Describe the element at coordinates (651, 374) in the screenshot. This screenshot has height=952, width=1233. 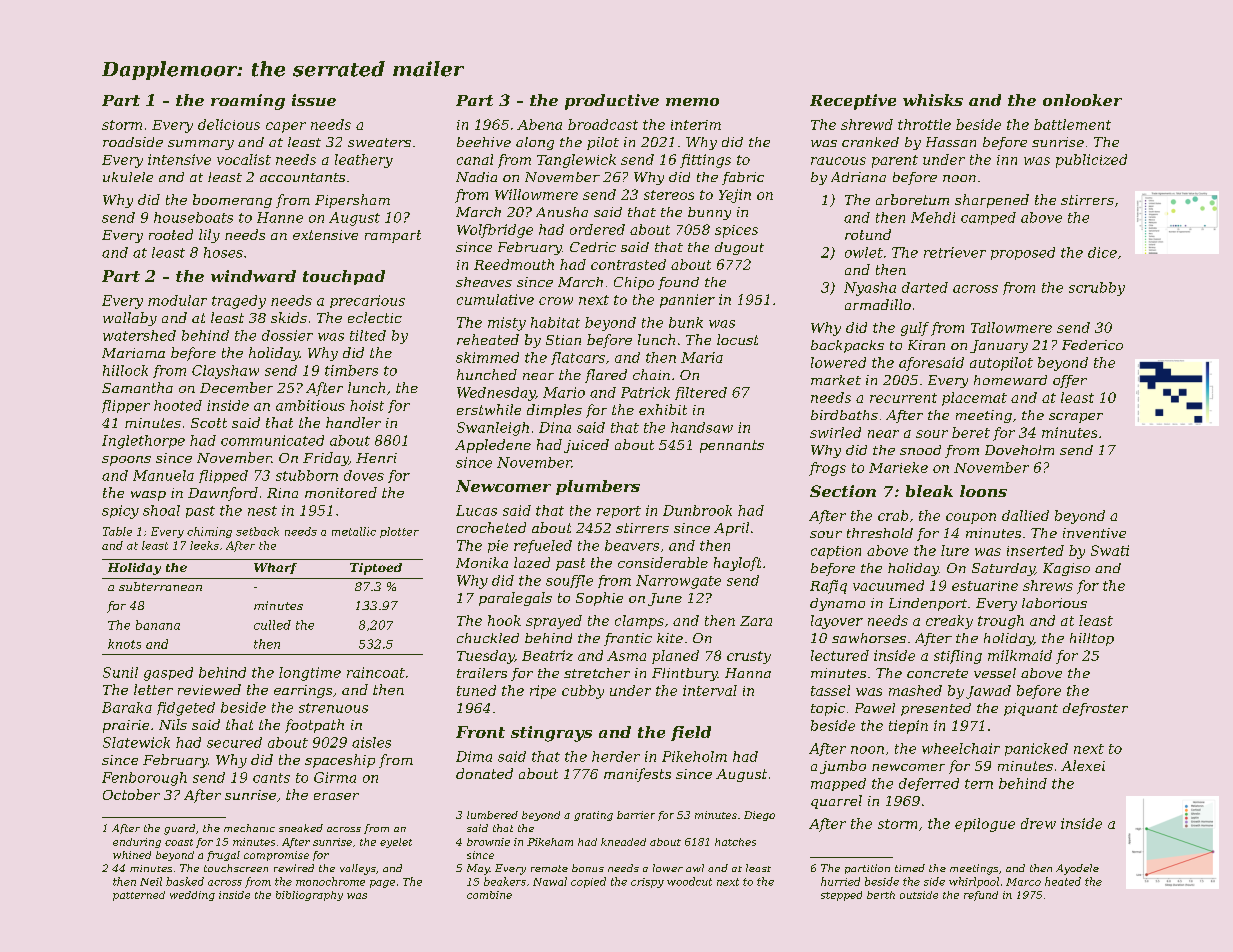
I see `chain` at that location.
